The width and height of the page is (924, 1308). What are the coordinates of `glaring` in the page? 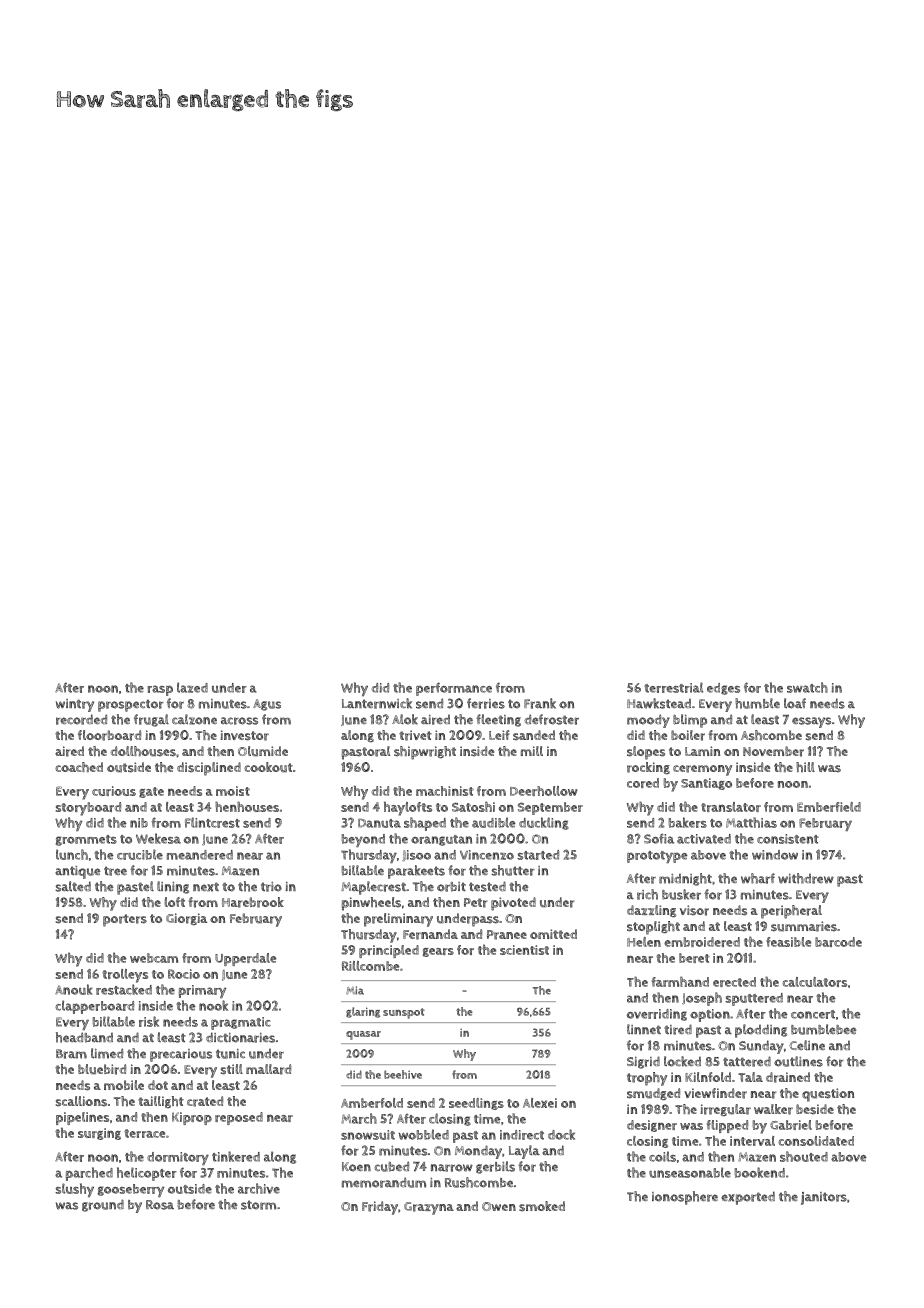 It's located at (363, 1012).
